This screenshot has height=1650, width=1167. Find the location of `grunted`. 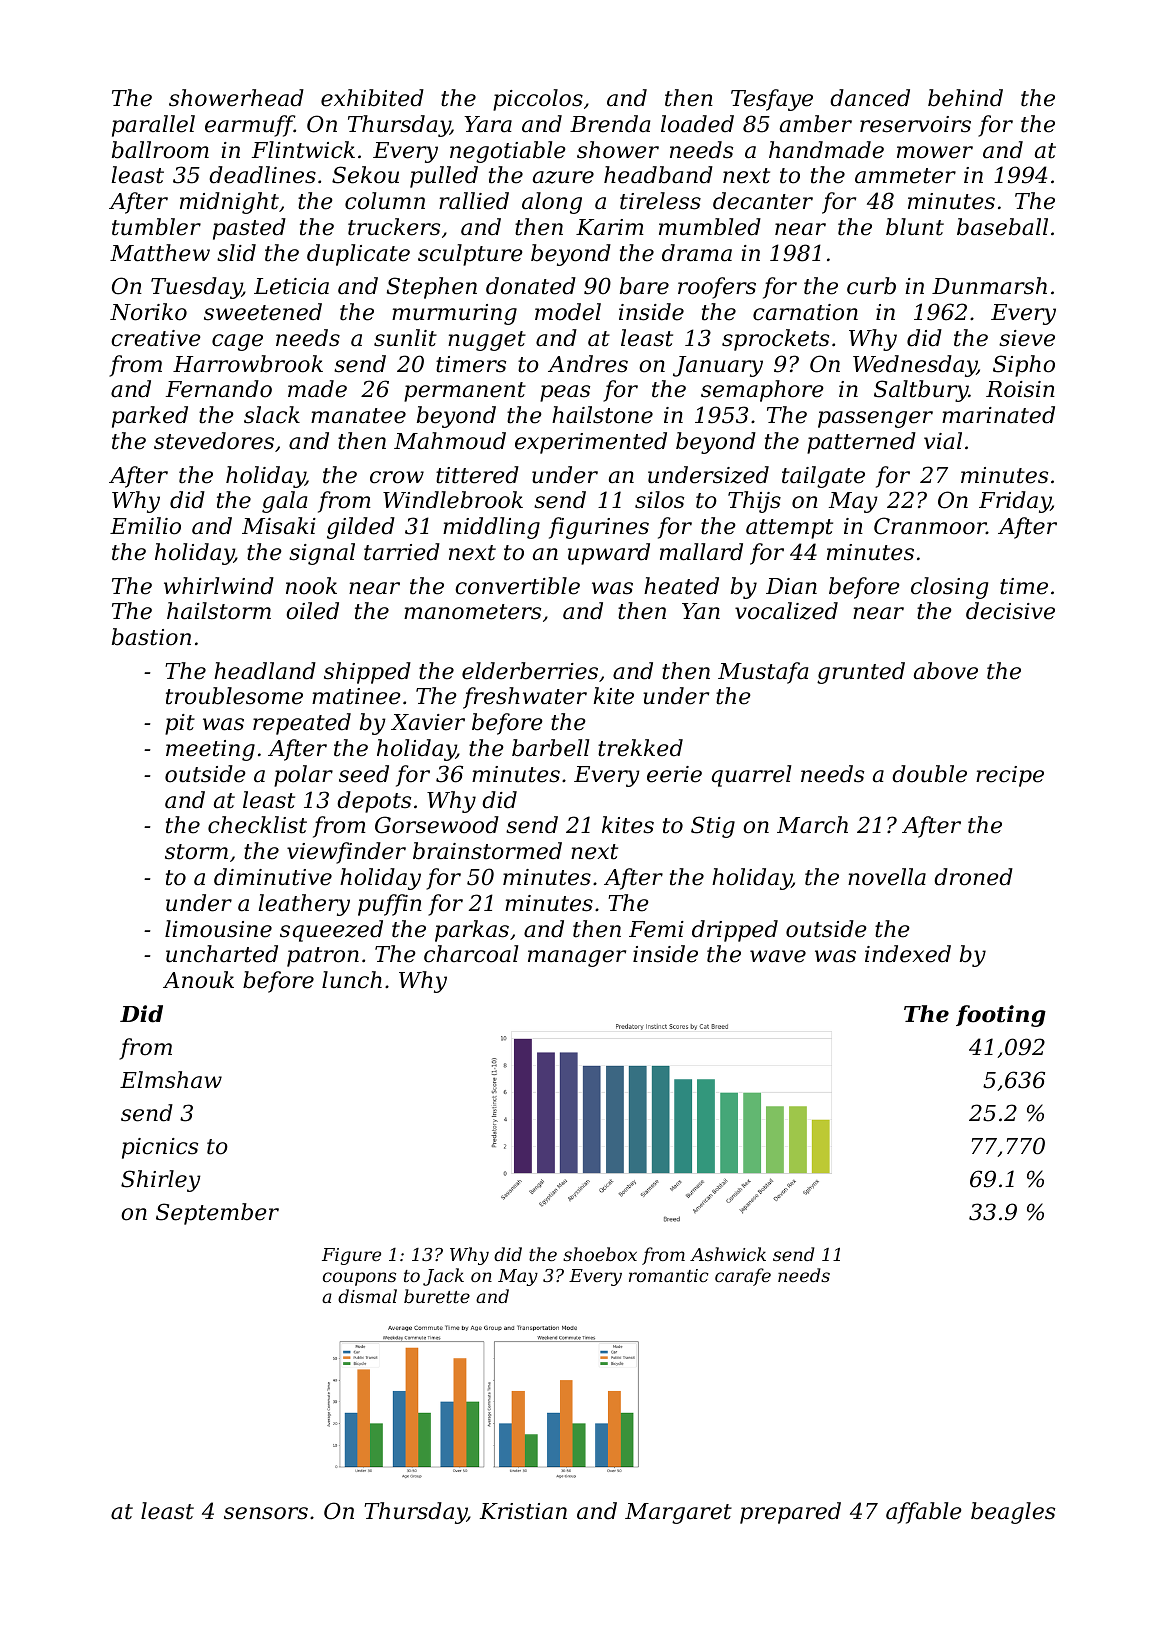

grunted is located at coordinates (861, 673).
